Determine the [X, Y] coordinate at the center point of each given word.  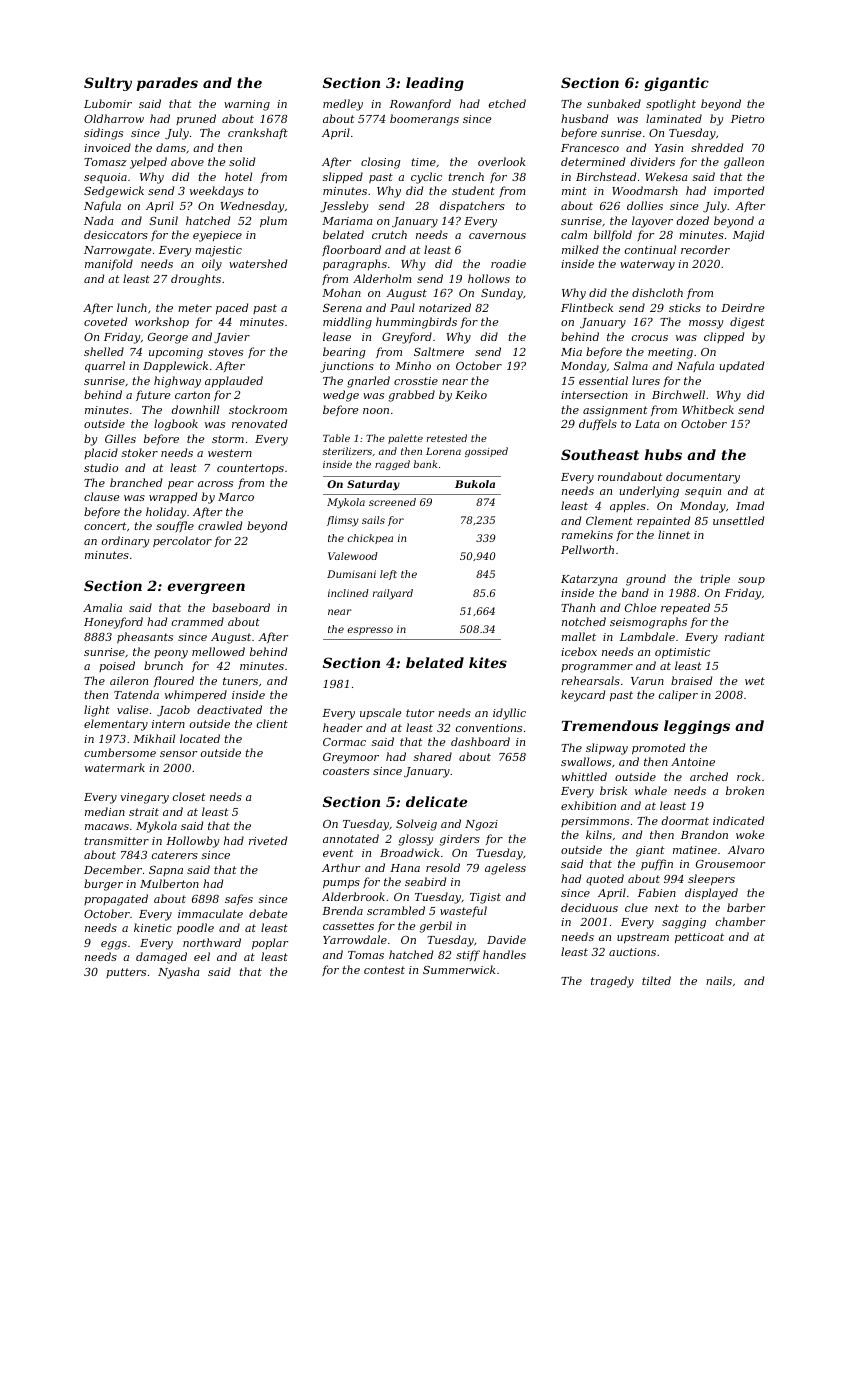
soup [751, 581]
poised [117, 666]
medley [343, 105]
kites [488, 662]
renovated [259, 423]
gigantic [676, 84]
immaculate [210, 913]
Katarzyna [589, 580]
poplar [270, 944]
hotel [238, 176]
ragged [392, 465]
